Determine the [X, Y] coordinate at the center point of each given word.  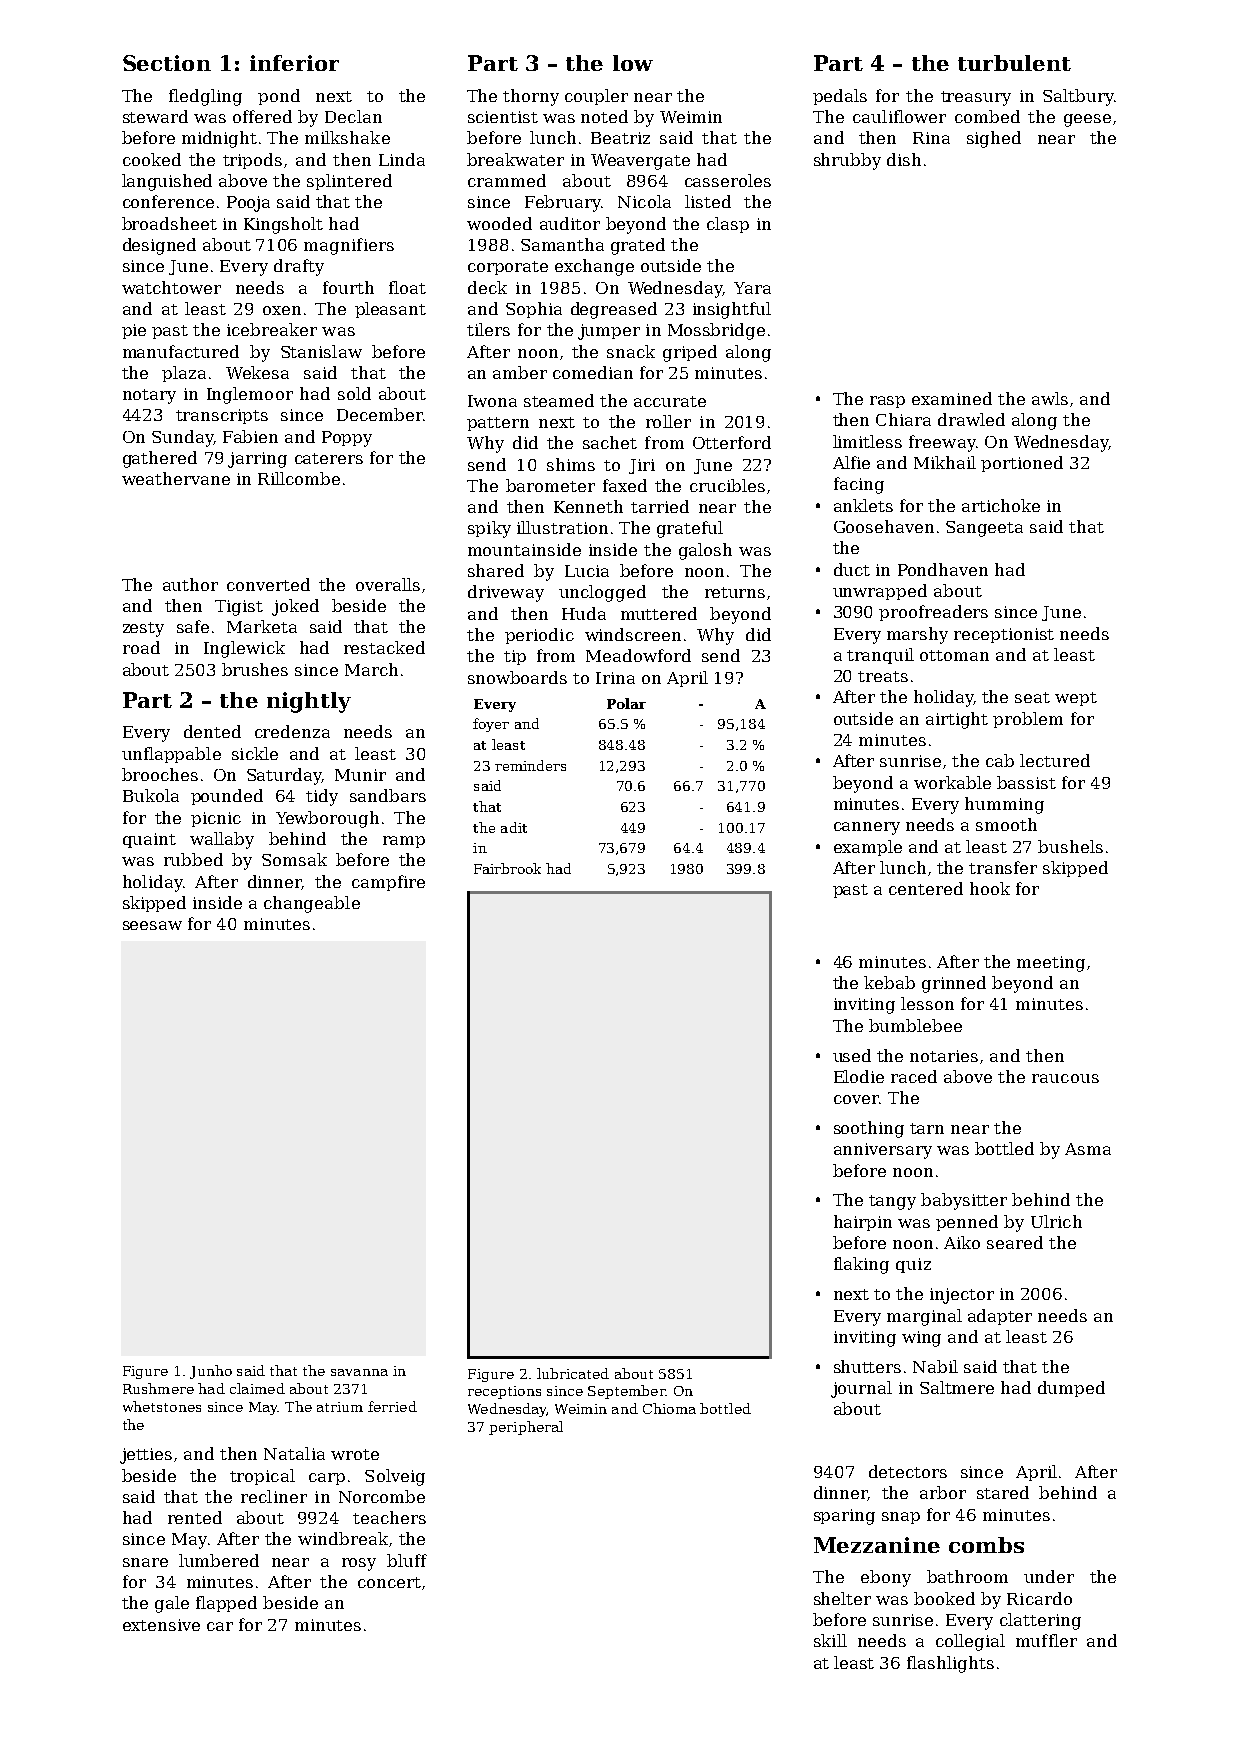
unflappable [171, 755]
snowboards [517, 677]
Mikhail [945, 462]
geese [1087, 120]
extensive [161, 1625]
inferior [294, 63]
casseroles [728, 180]
